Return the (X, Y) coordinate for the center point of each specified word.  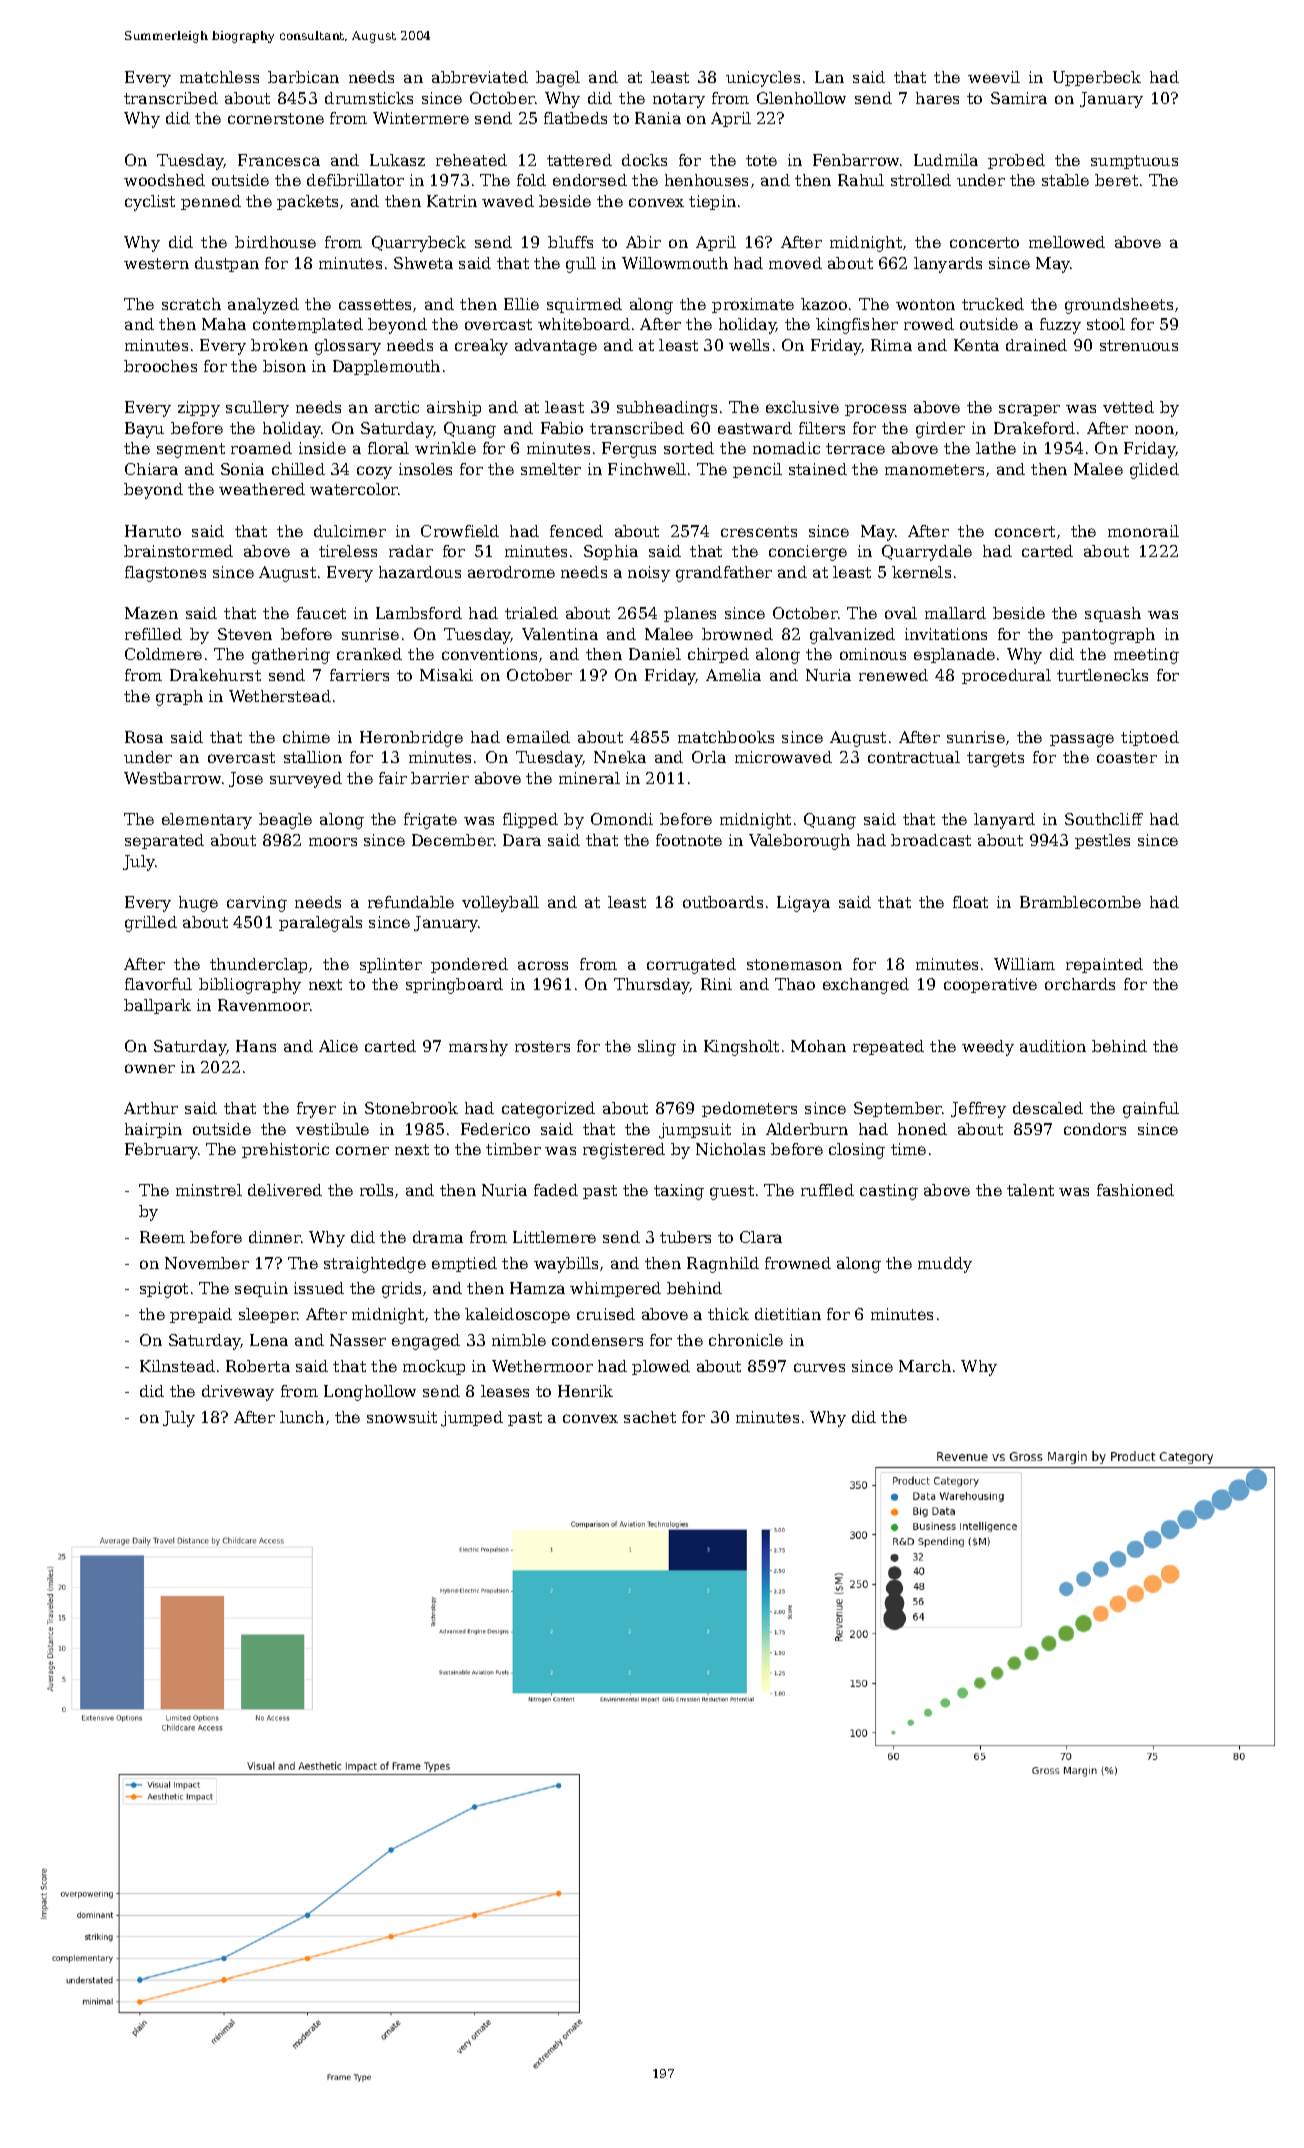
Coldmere (163, 654)
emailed (538, 737)
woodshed (164, 180)
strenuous (1139, 345)
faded (556, 1190)
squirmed (584, 305)
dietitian (788, 1314)
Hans (256, 1046)
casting (889, 1192)
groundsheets (1119, 306)
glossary (348, 347)
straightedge (375, 1265)
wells (749, 345)
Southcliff (1104, 819)
